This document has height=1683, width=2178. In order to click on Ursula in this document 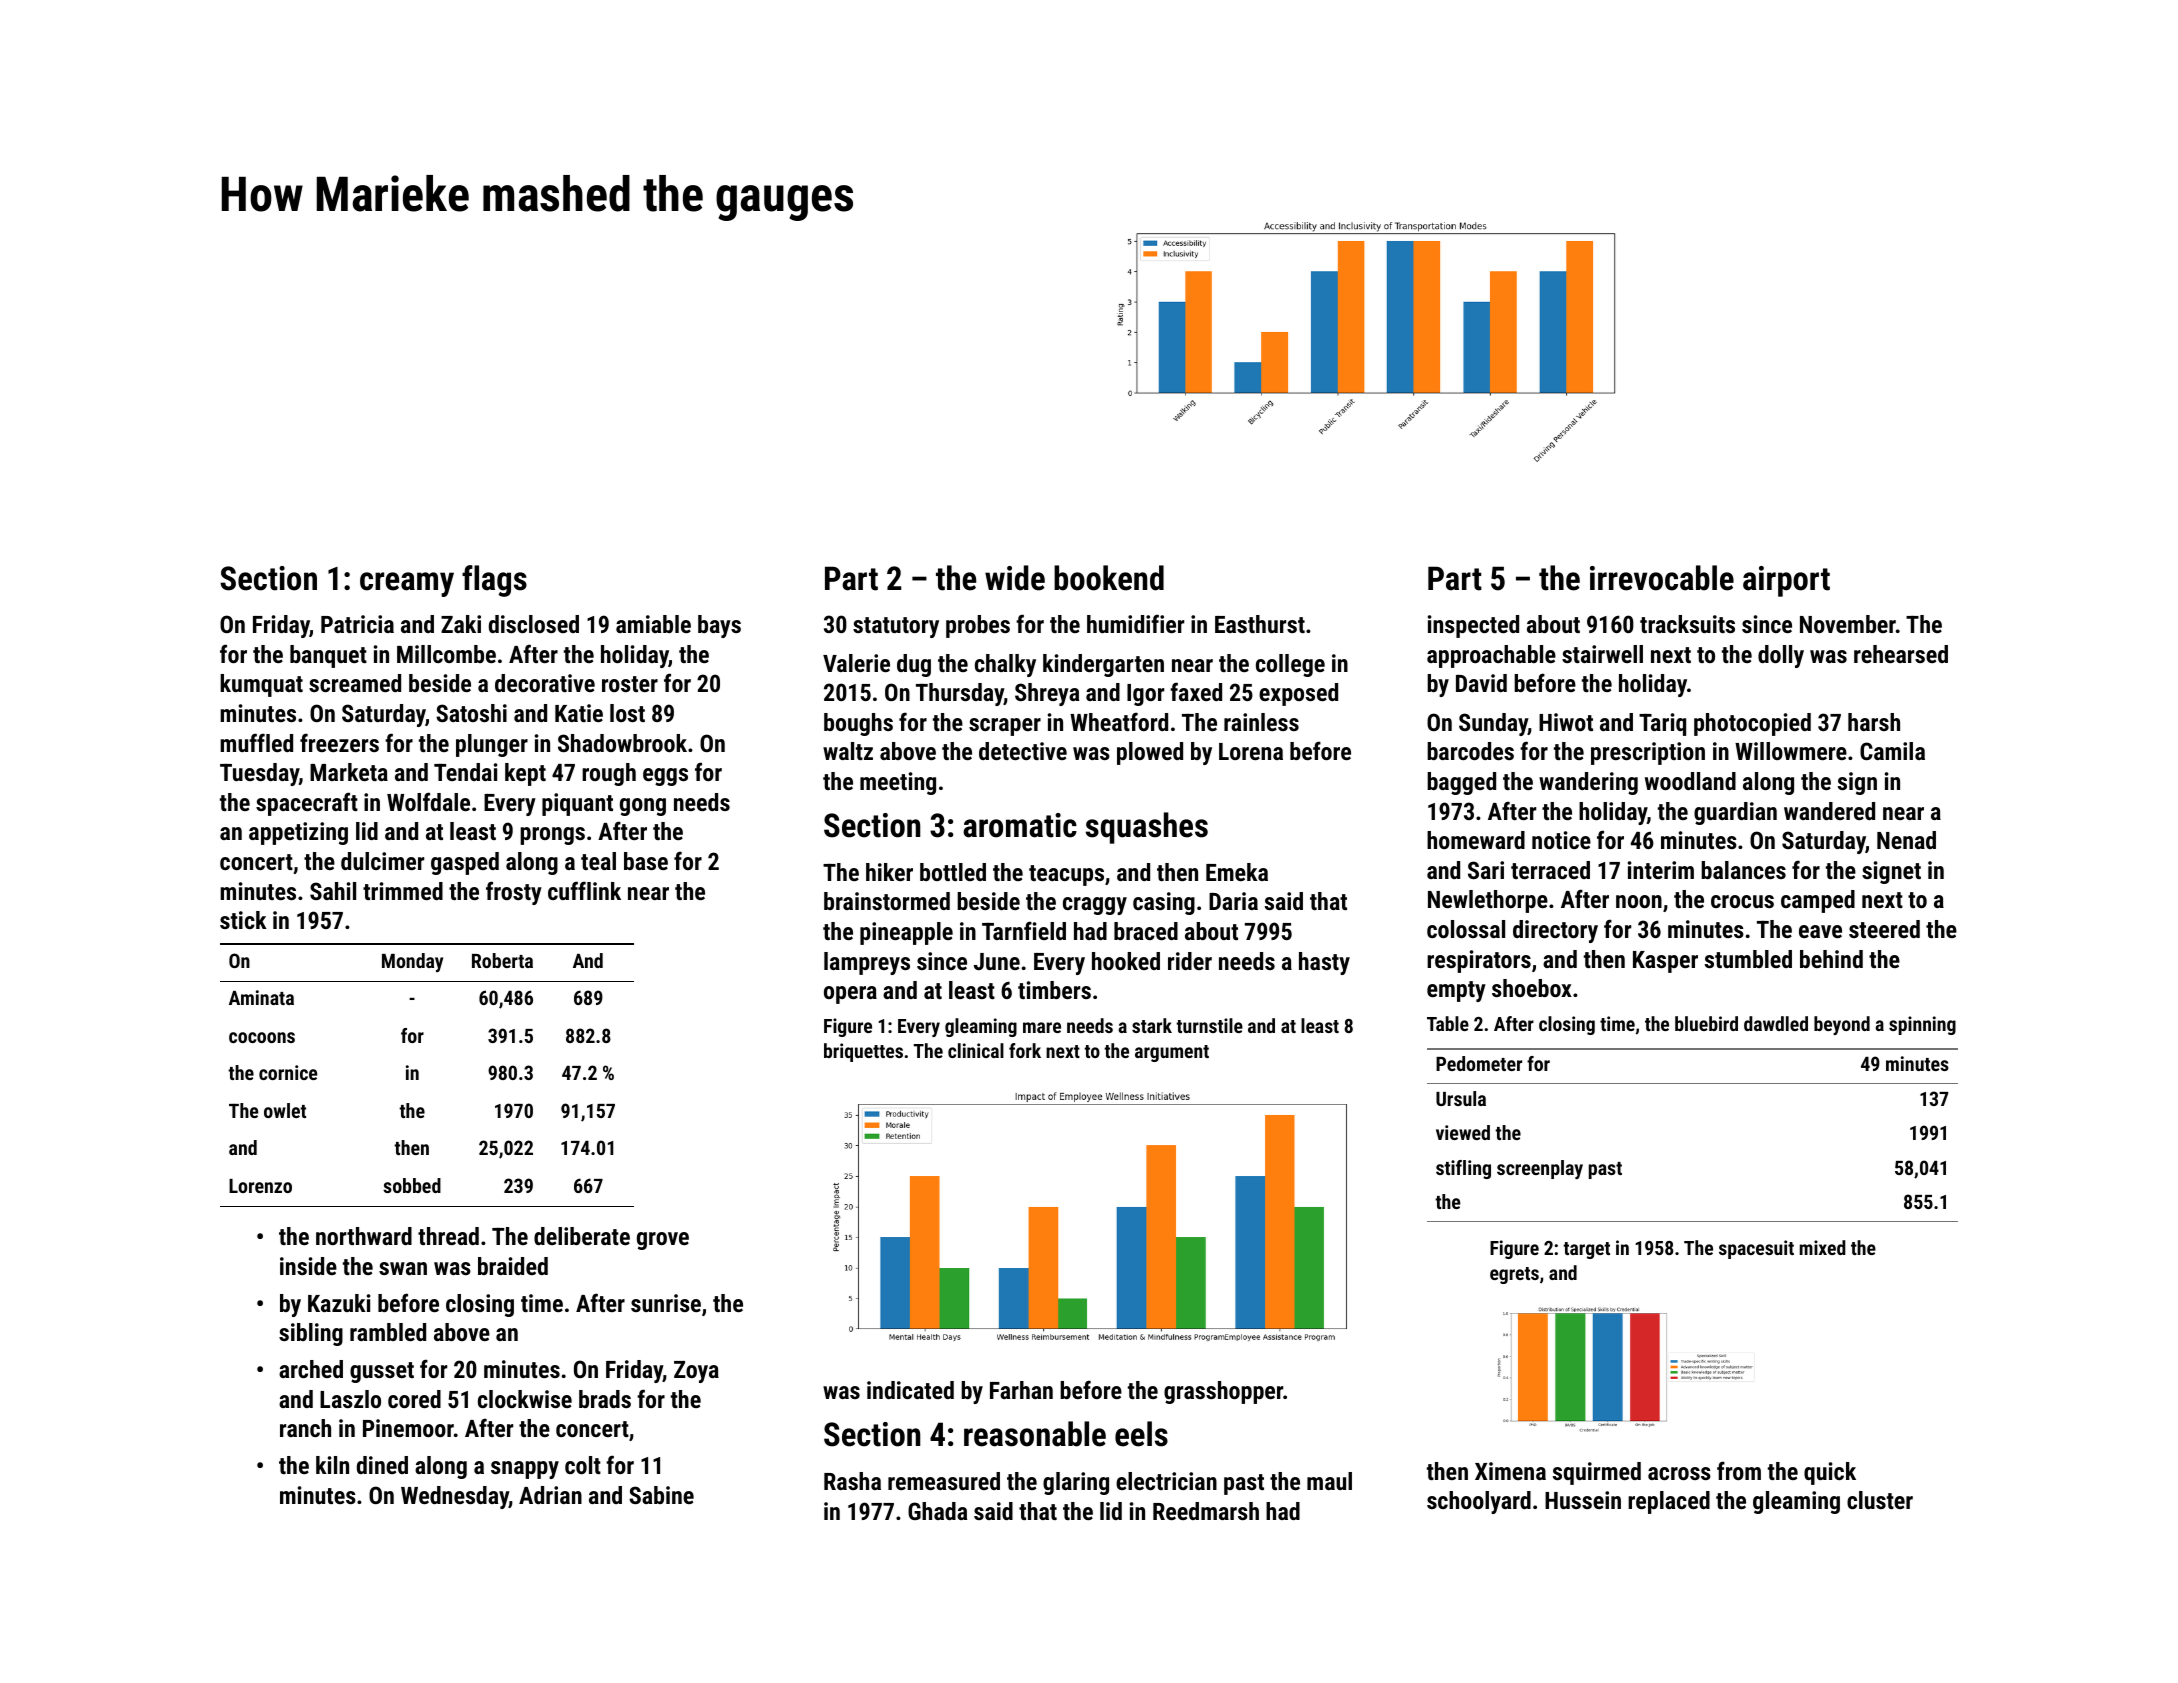, I will do `click(1461, 1098)`.
